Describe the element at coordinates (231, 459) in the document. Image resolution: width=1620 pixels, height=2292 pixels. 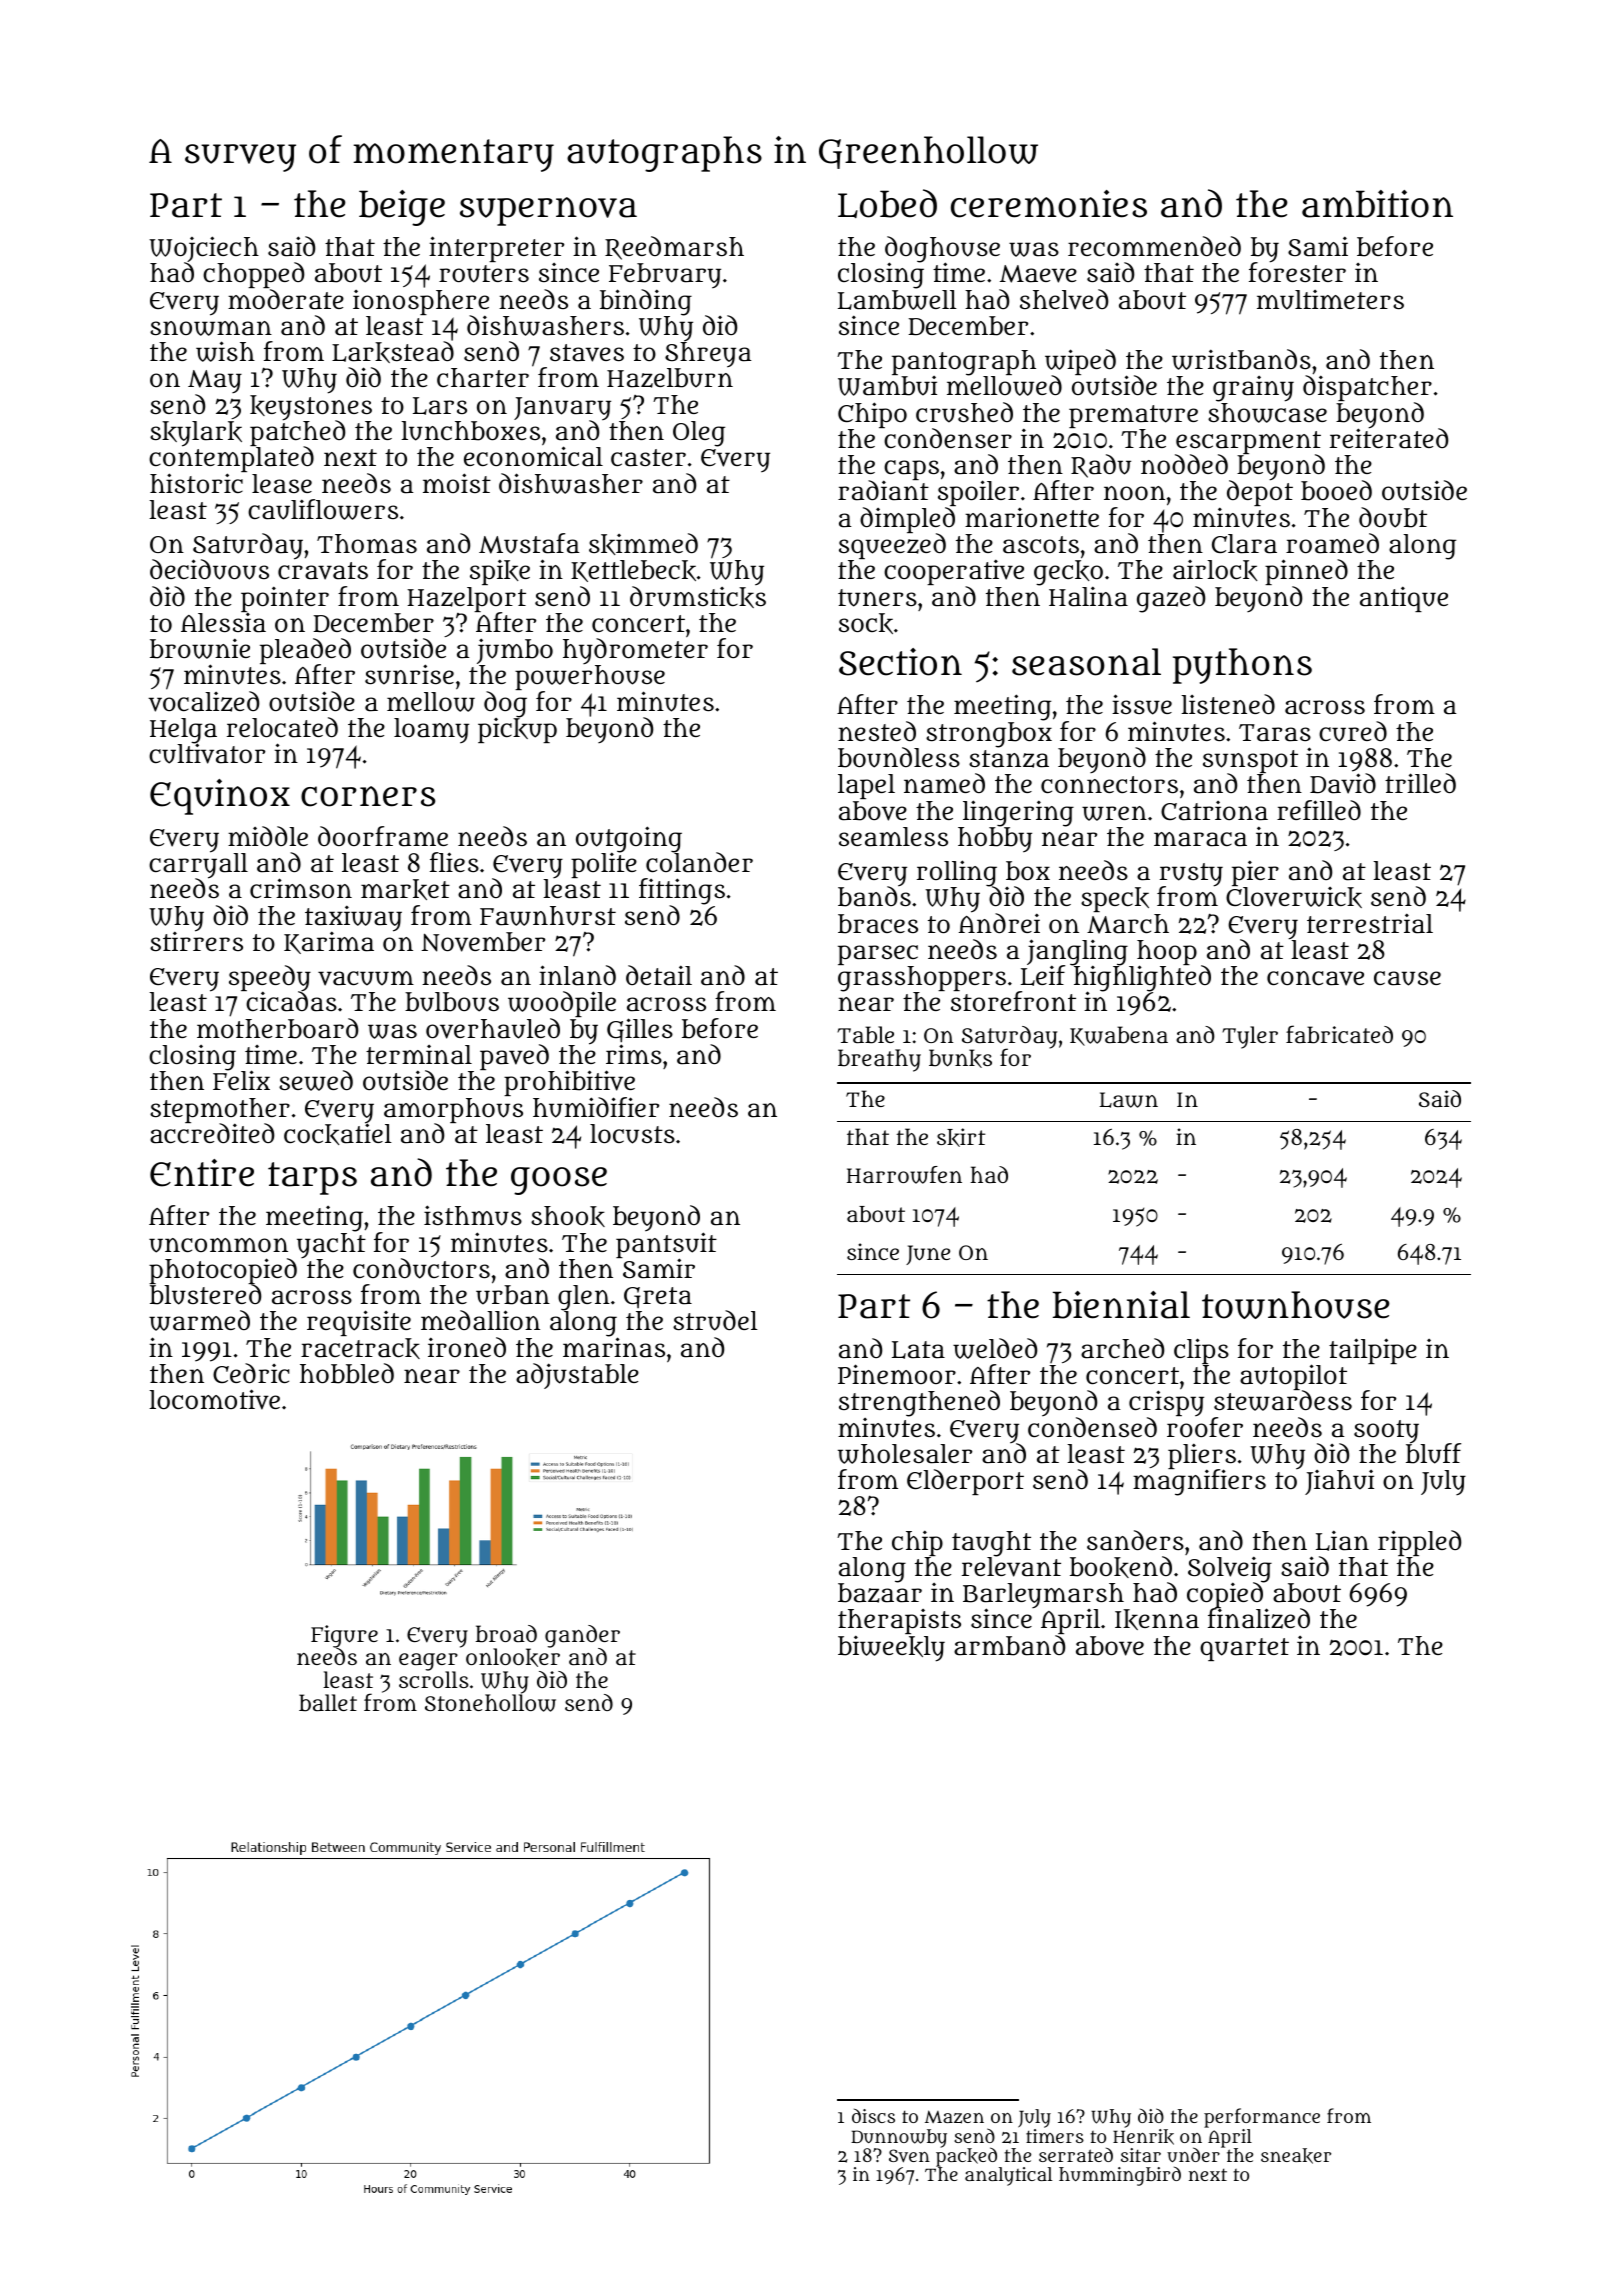
I see `contemplated` at that location.
